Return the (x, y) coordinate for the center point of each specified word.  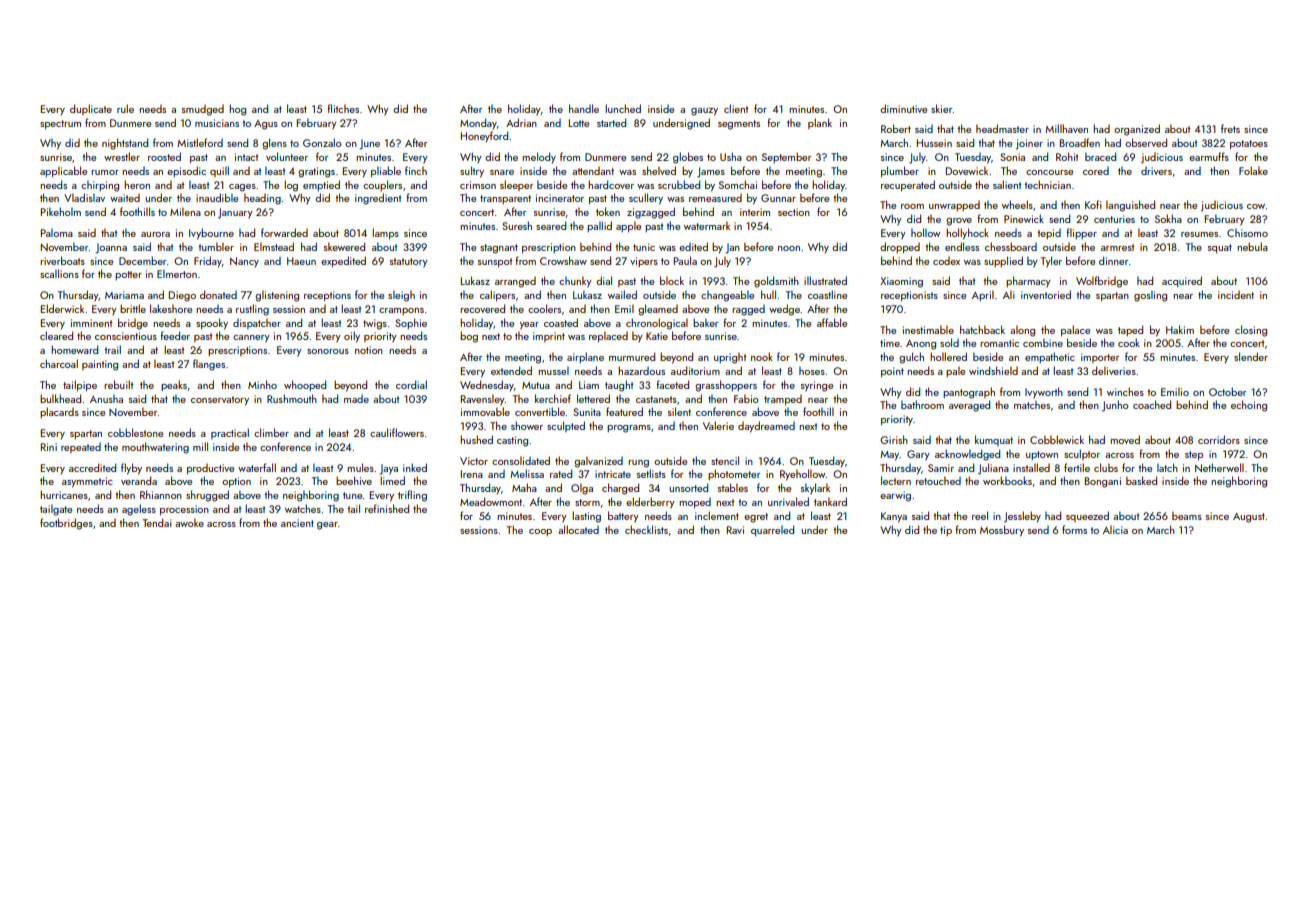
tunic (644, 247)
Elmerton (177, 273)
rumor (105, 172)
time (890, 343)
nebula (1252, 246)
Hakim (1180, 329)
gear (327, 526)
